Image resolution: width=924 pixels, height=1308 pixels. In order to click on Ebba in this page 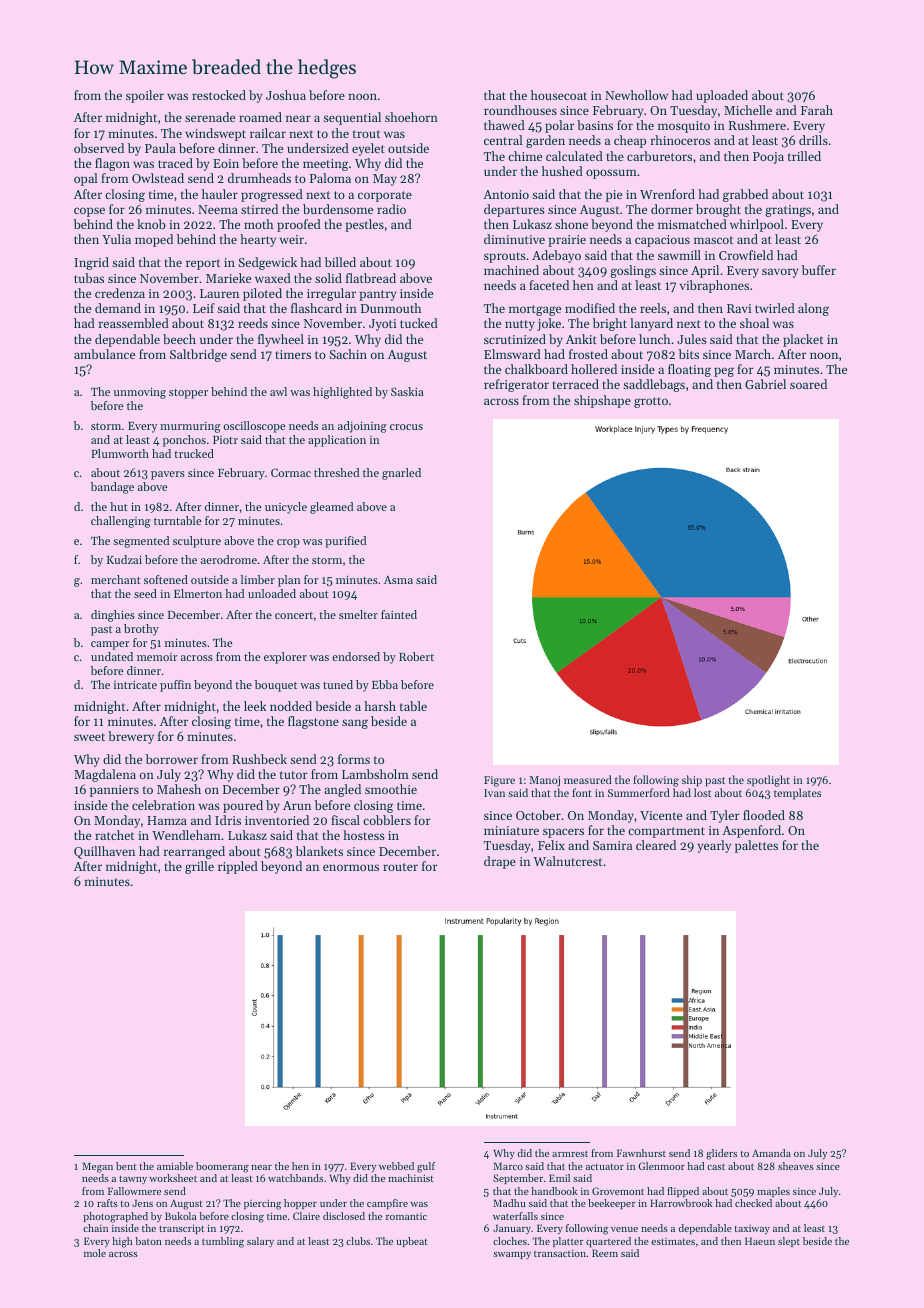, I will do `click(385, 684)`.
